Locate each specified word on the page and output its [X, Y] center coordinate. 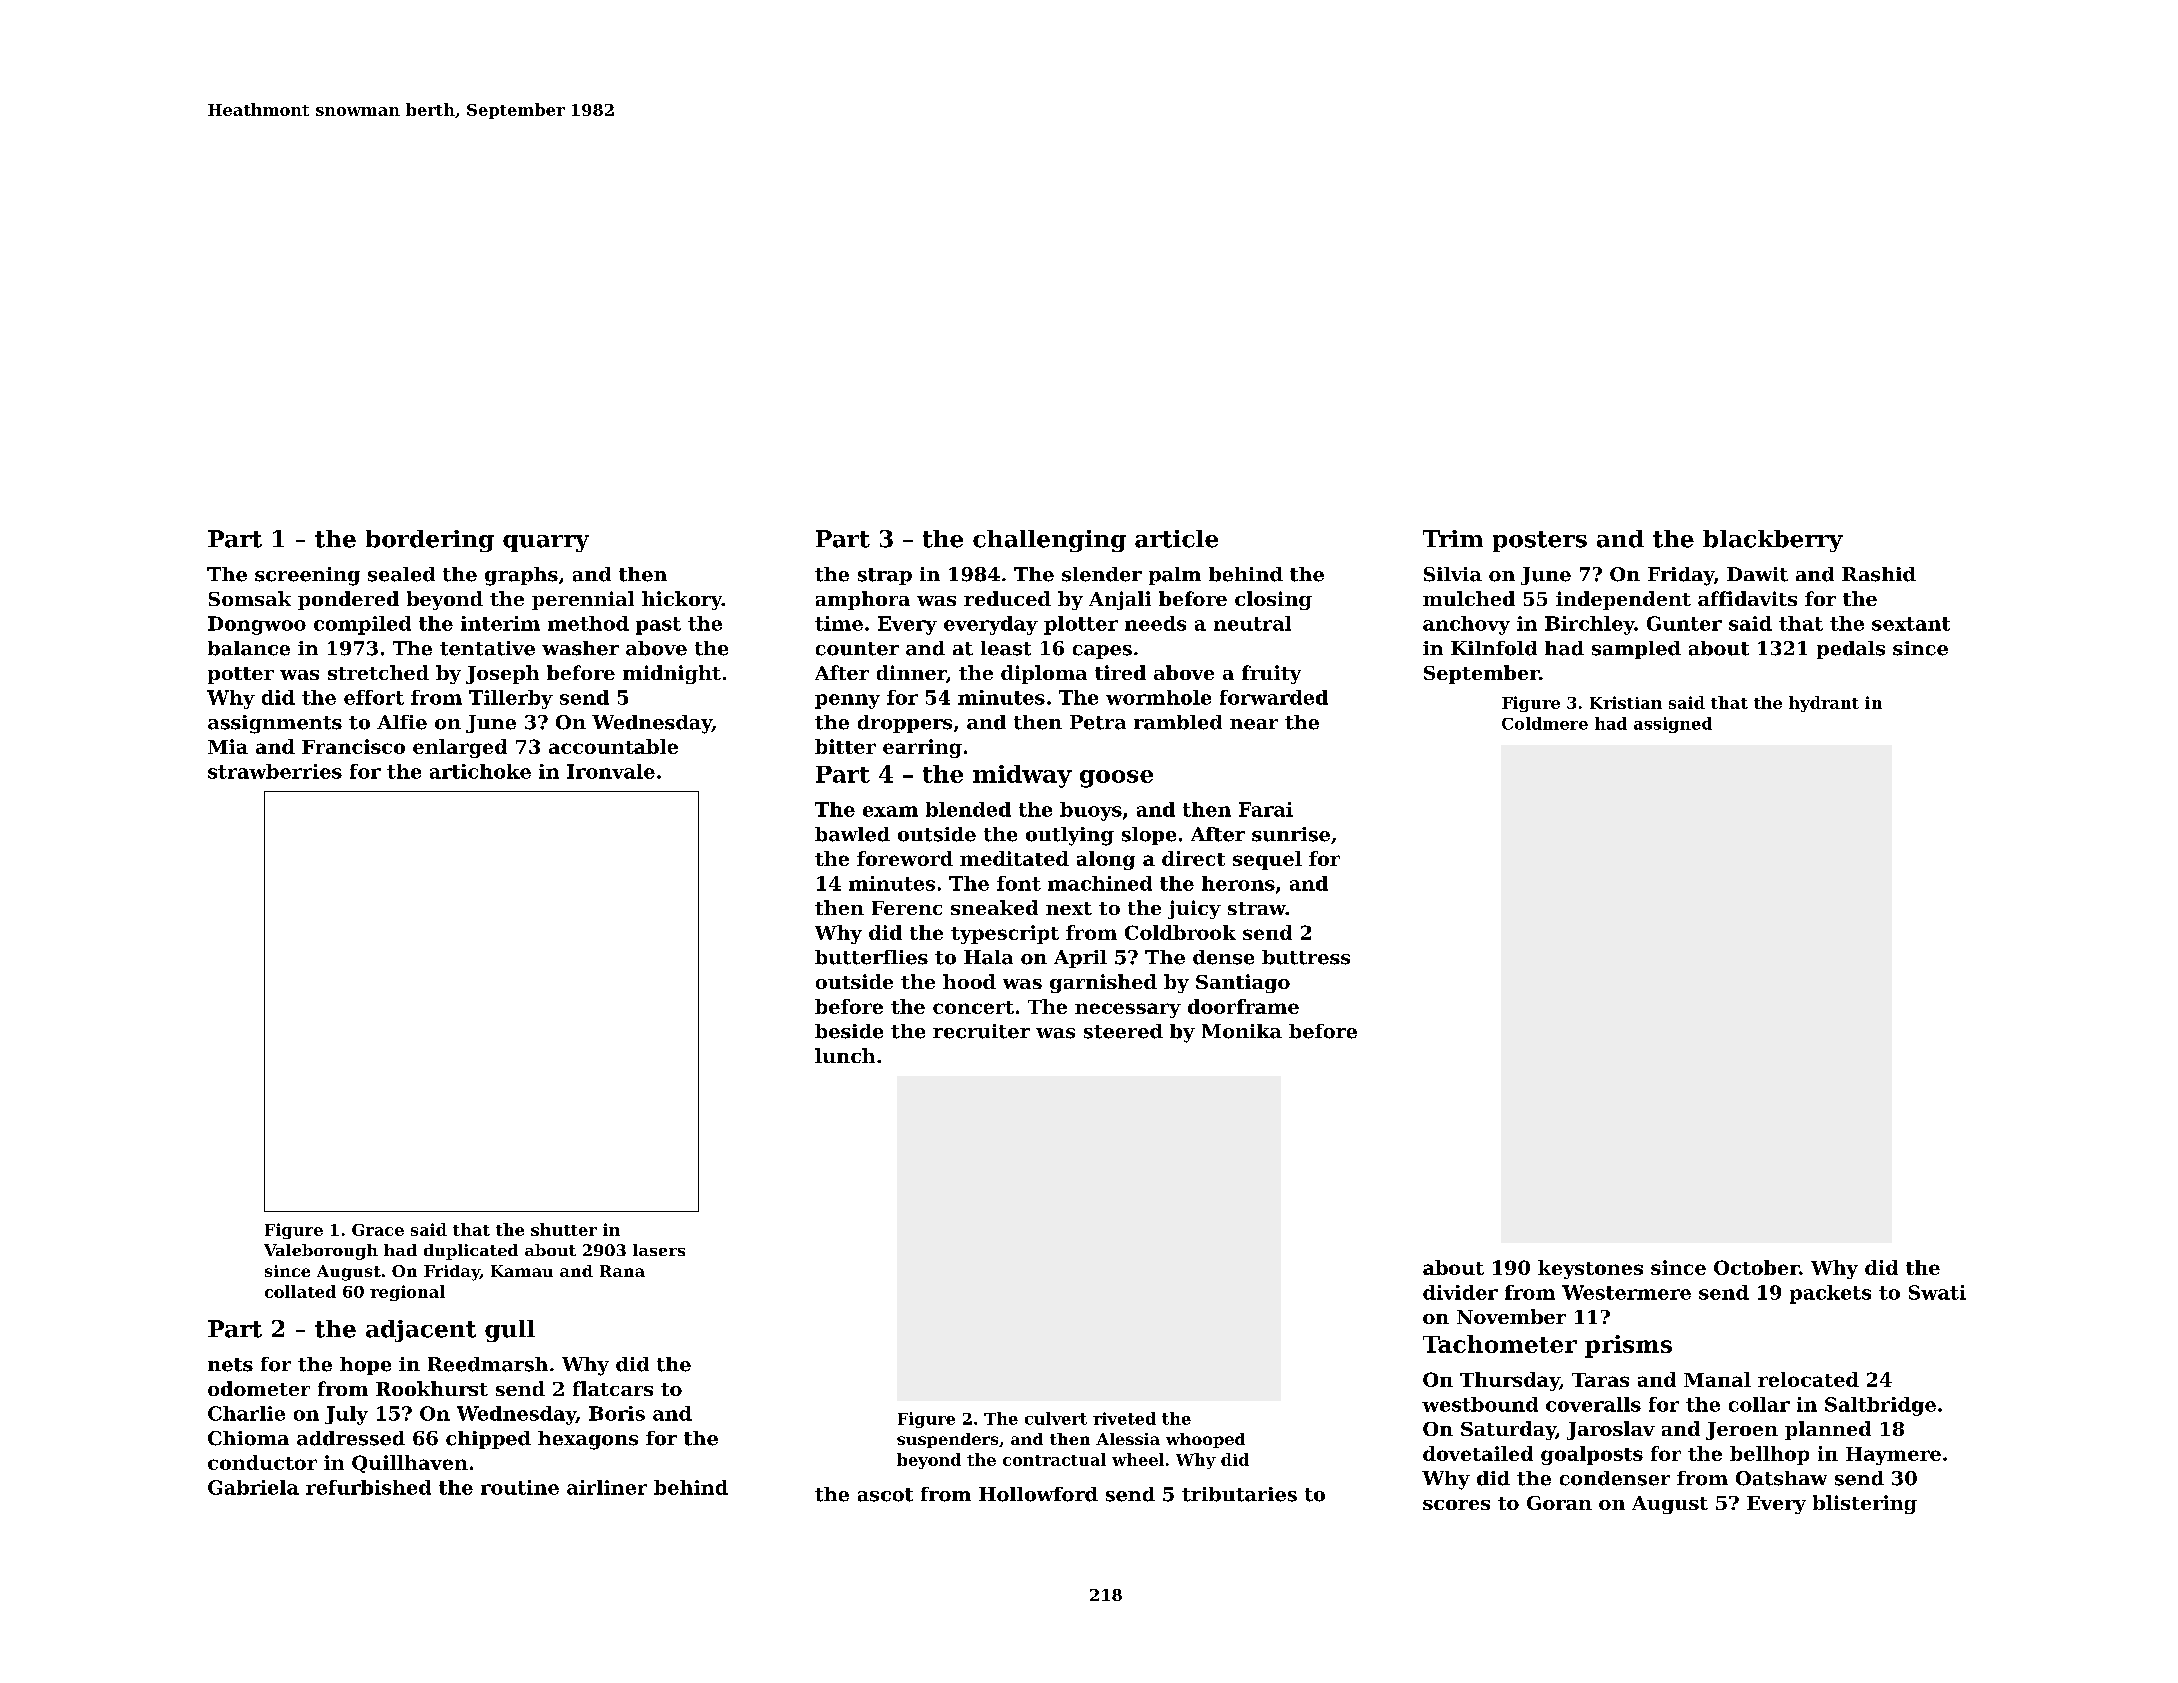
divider [1460, 1292]
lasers [659, 1250]
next [1069, 908]
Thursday [1510, 1381]
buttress [1306, 957]
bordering [430, 541]
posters [1540, 541]
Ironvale [611, 771]
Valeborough [321, 1252]
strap [885, 576]
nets [230, 1365]
